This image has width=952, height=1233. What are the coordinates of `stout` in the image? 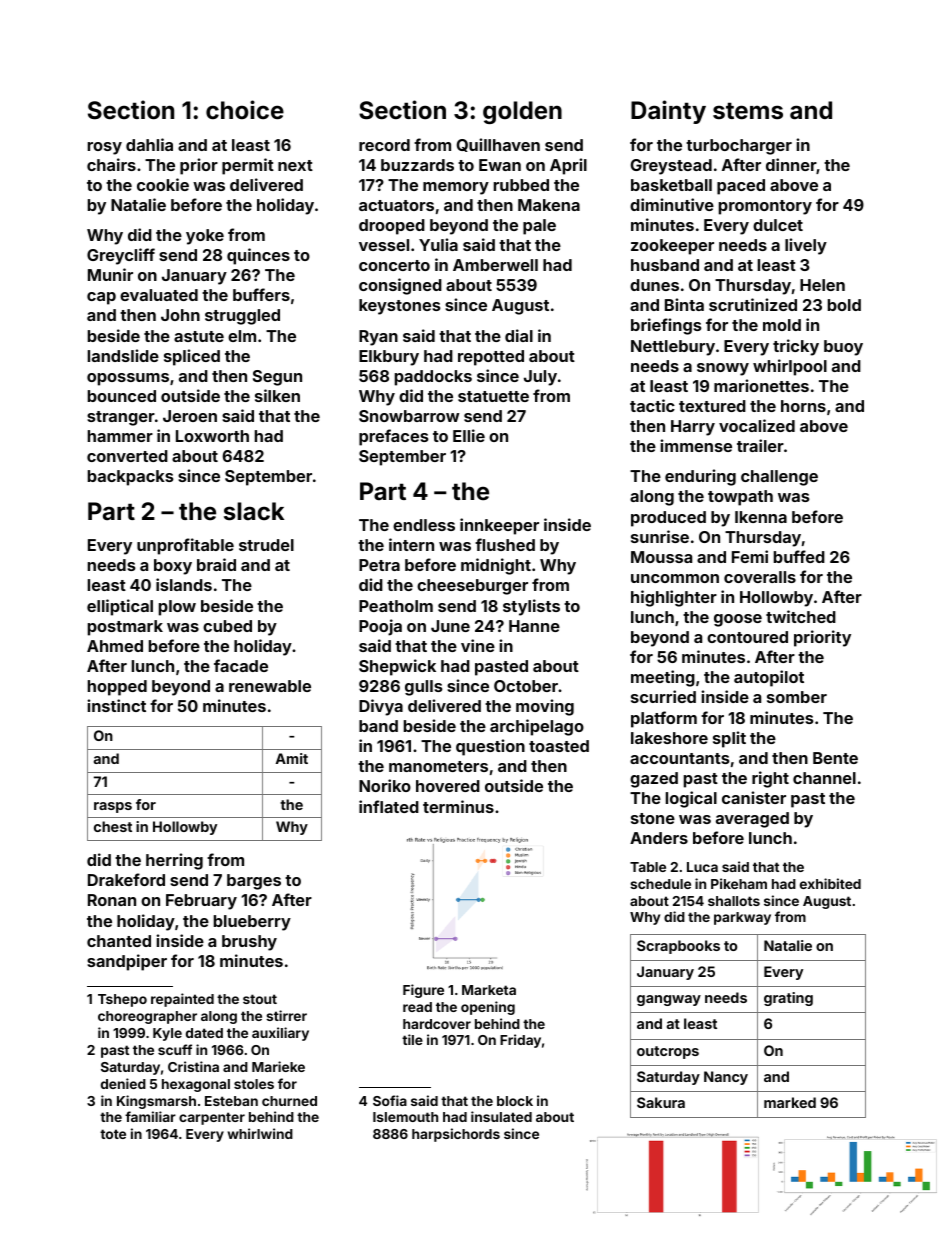 It's located at (260, 999).
